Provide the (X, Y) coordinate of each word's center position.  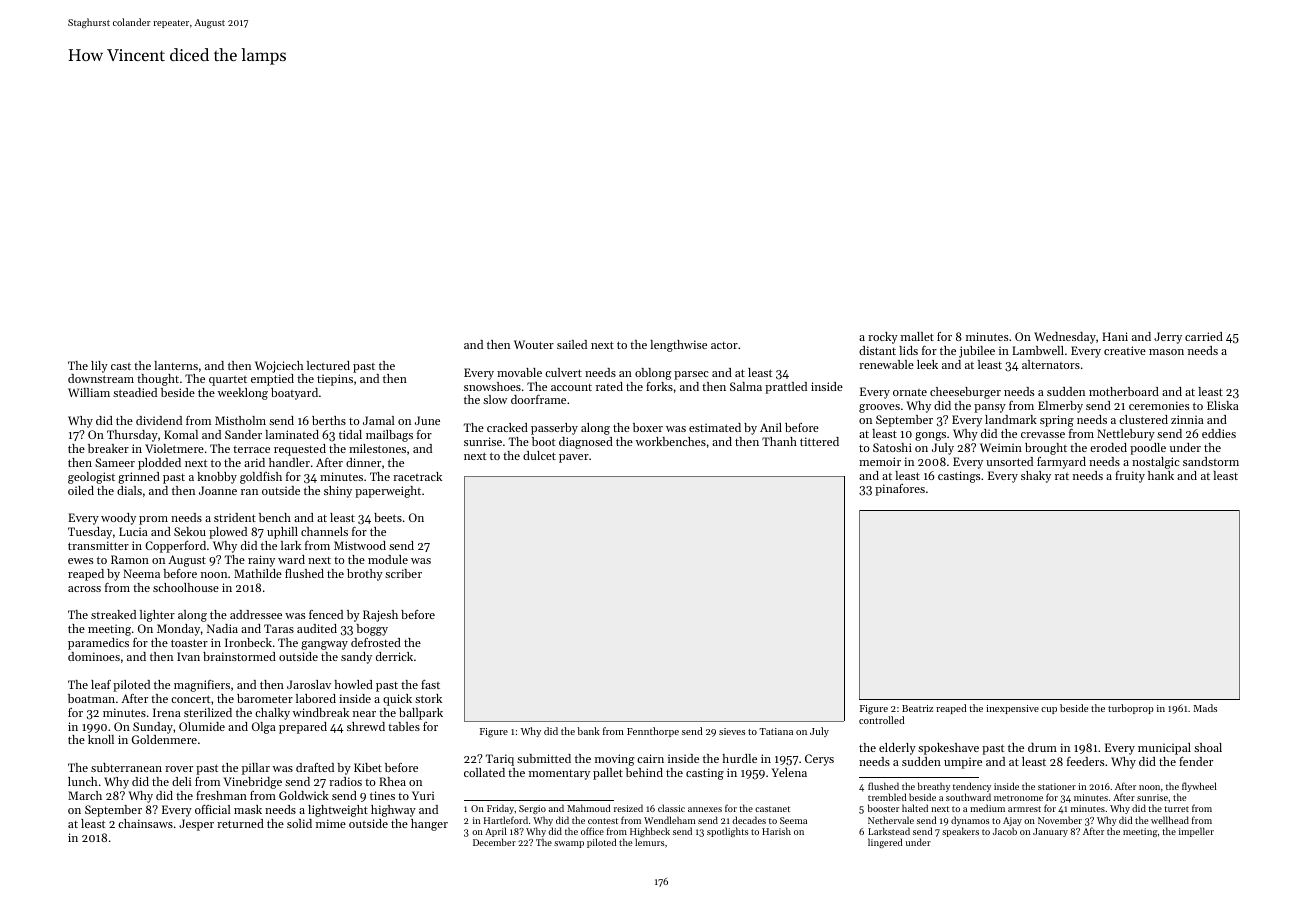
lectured (328, 365)
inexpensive (1012, 709)
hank (1161, 475)
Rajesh (380, 616)
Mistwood (360, 545)
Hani (1115, 336)
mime (331, 823)
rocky (883, 338)
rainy (261, 561)
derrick (394, 656)
